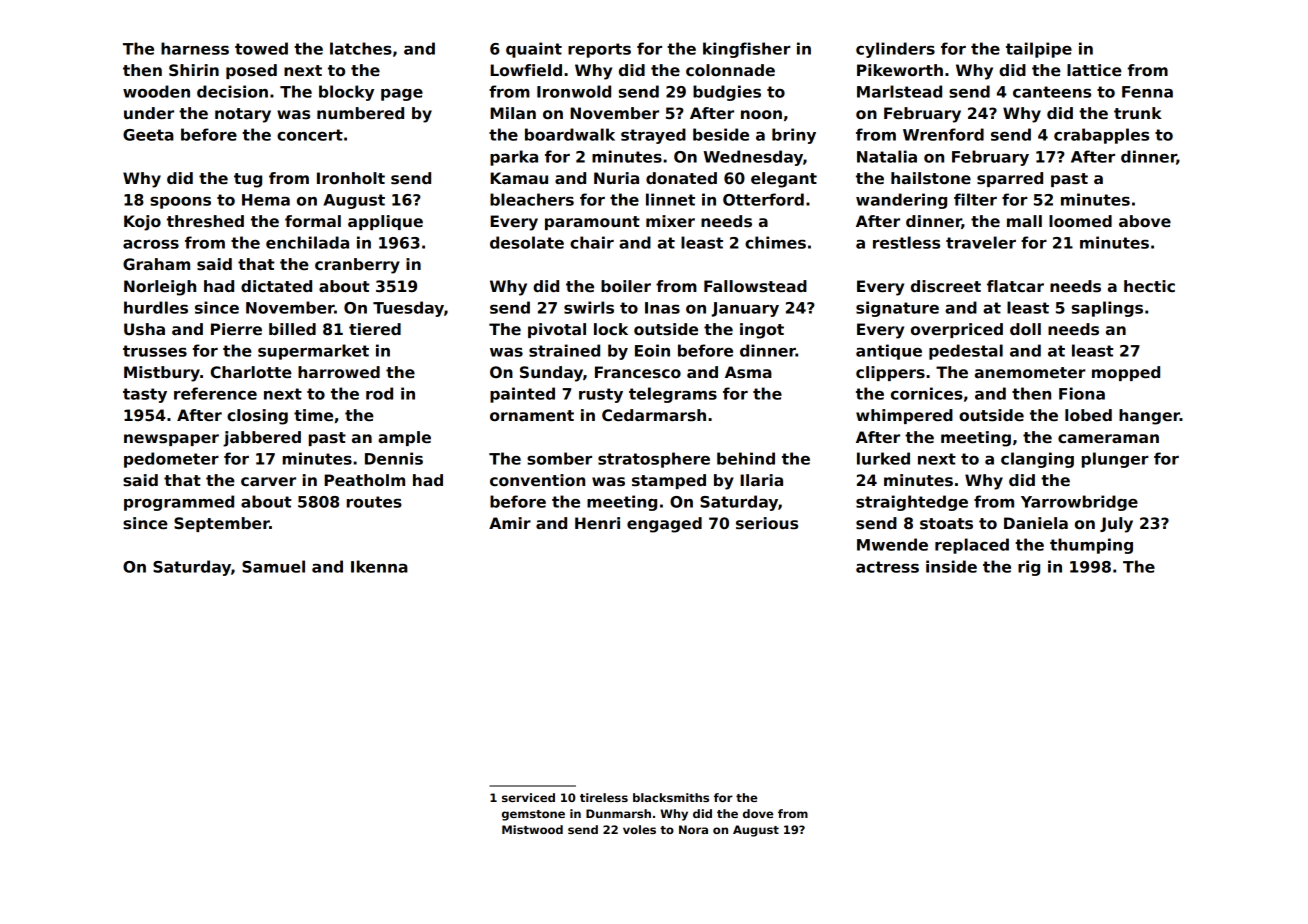  What do you see at coordinates (557, 330) in the image?
I see `pivotal` at bounding box center [557, 330].
